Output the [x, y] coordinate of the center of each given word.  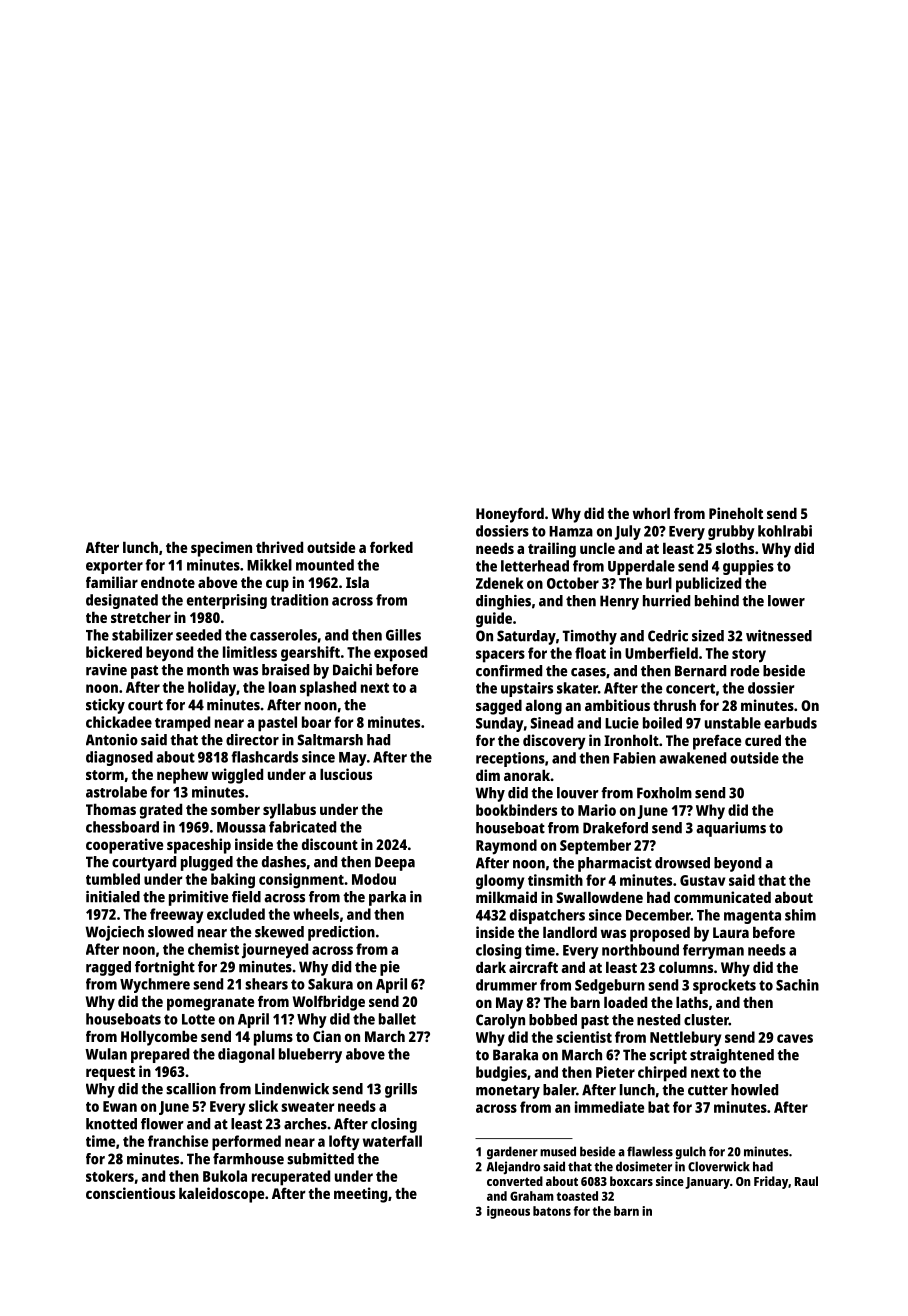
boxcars [631, 1181]
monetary [508, 1092]
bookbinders [516, 810]
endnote [168, 582]
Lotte [198, 1019]
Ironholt [631, 740]
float [590, 653]
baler [559, 1090]
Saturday [526, 637]
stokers [110, 1176]
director [252, 740]
